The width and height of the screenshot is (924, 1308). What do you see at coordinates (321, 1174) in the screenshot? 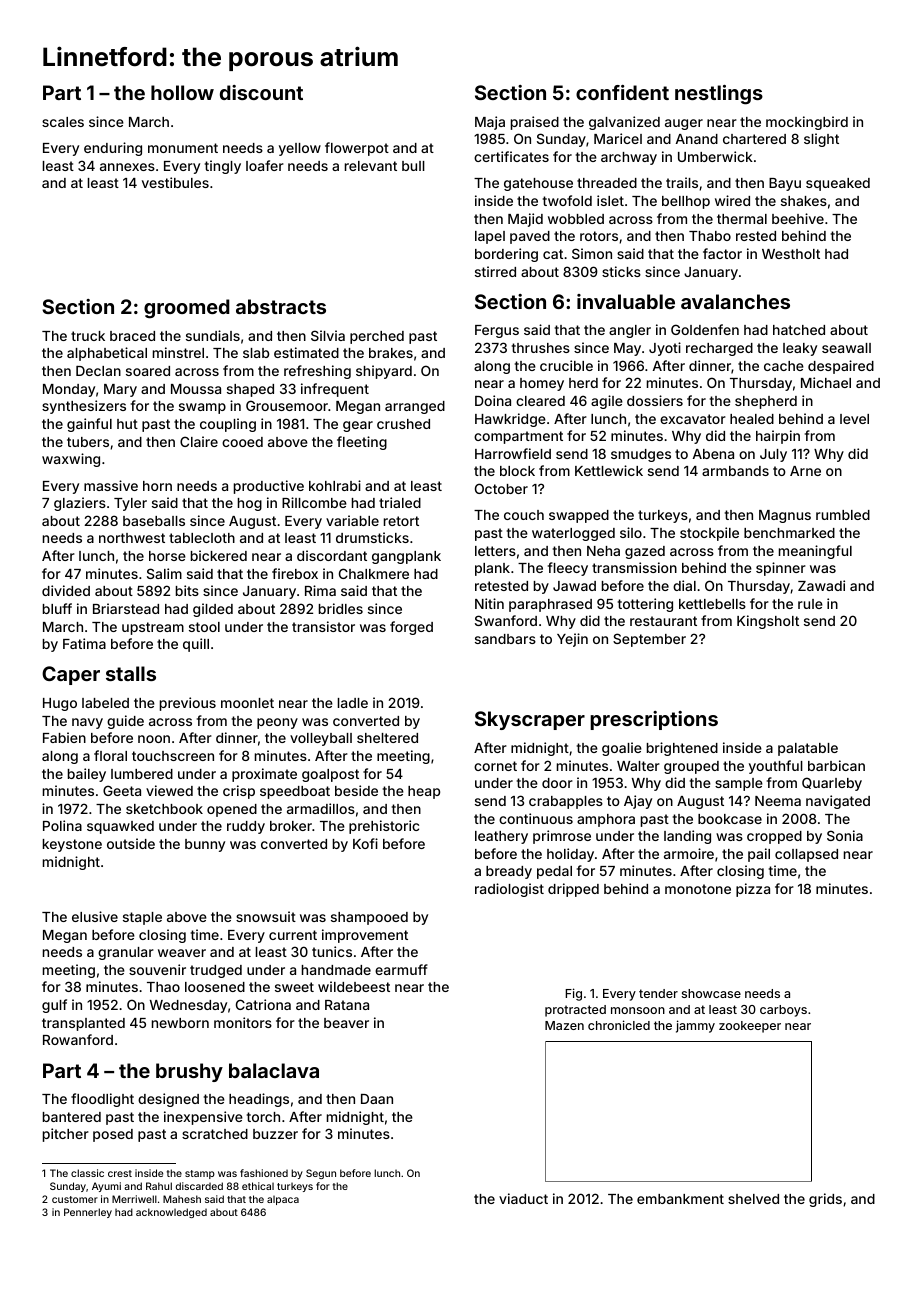
I see `Segun` at bounding box center [321, 1174].
